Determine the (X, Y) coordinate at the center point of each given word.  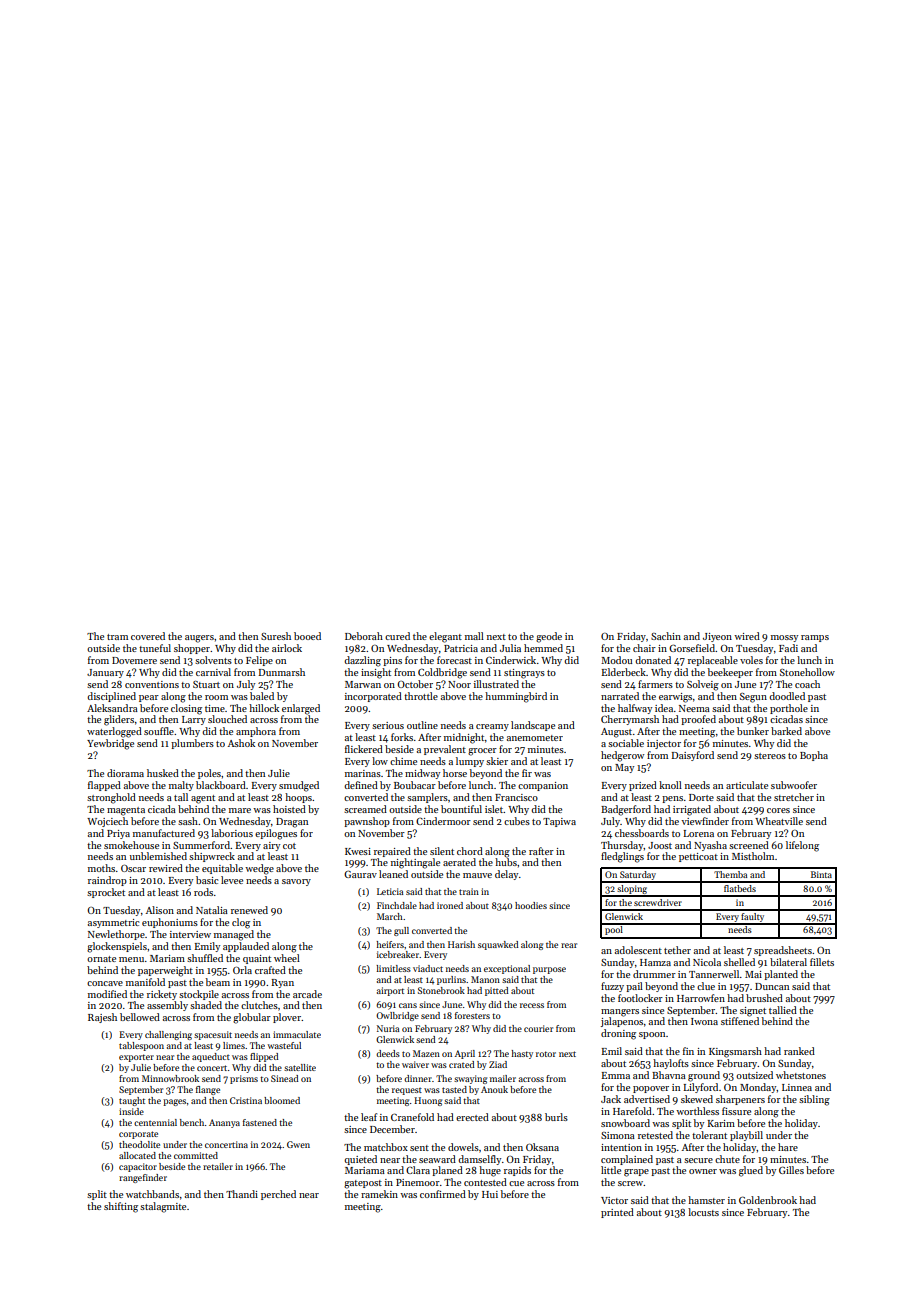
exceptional (507, 969)
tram (117, 637)
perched (278, 1195)
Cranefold (412, 1117)
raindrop (107, 881)
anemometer (535, 738)
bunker (753, 731)
